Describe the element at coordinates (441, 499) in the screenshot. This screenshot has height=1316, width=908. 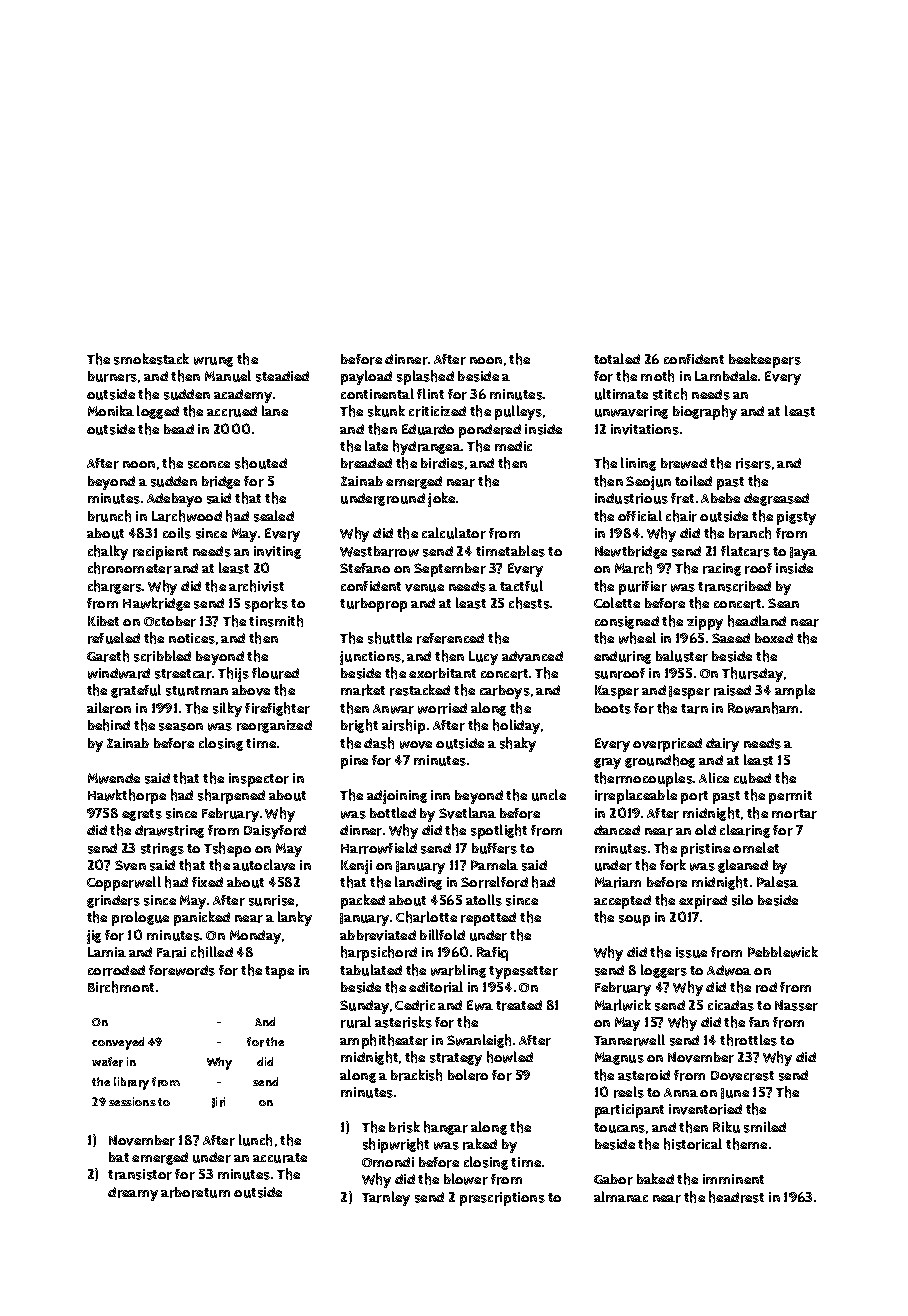
I see `joke` at that location.
